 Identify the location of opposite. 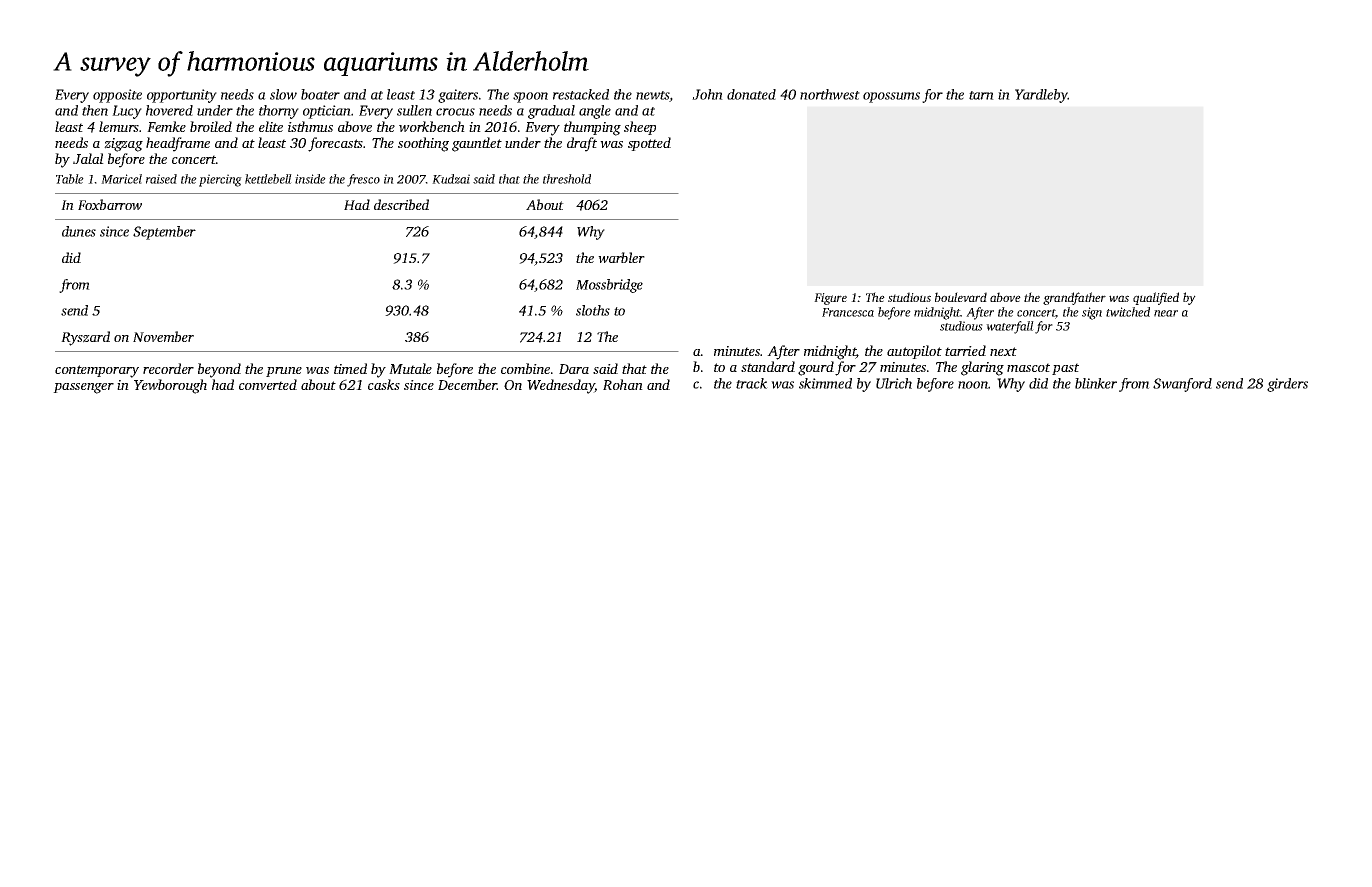
(117, 96).
